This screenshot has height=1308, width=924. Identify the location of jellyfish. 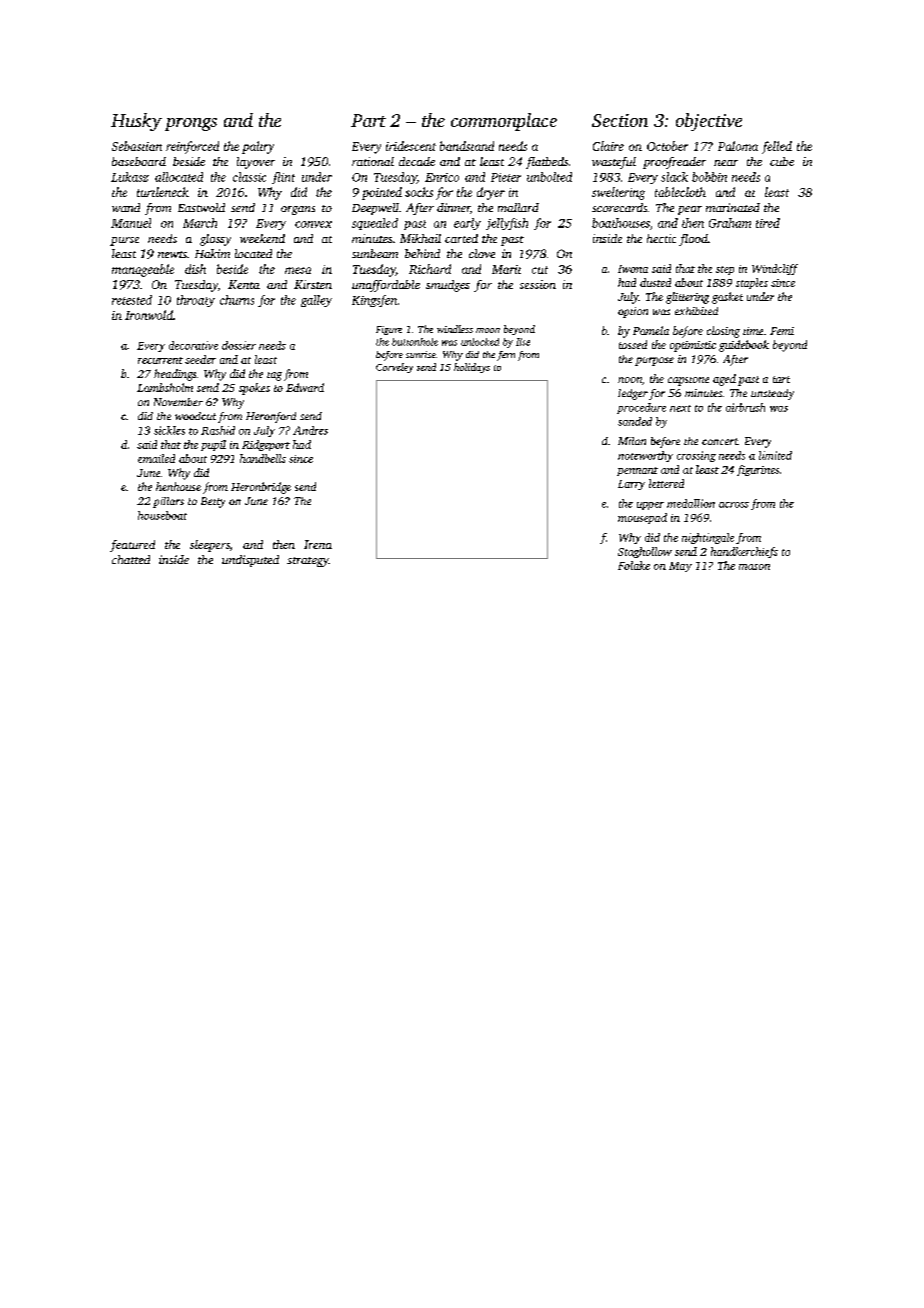
(507, 224).
